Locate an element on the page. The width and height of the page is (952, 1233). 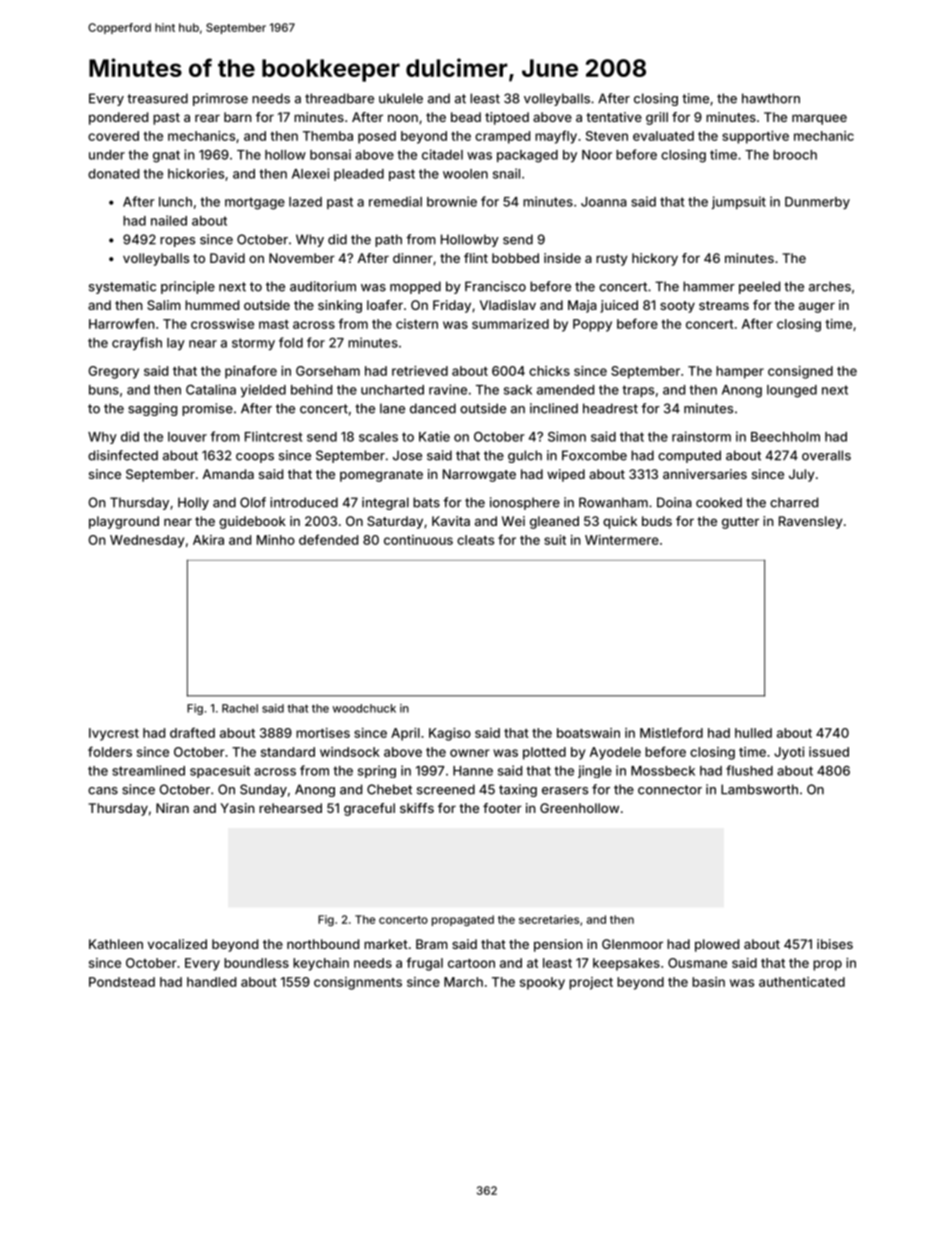
cistern is located at coordinates (417, 324).
